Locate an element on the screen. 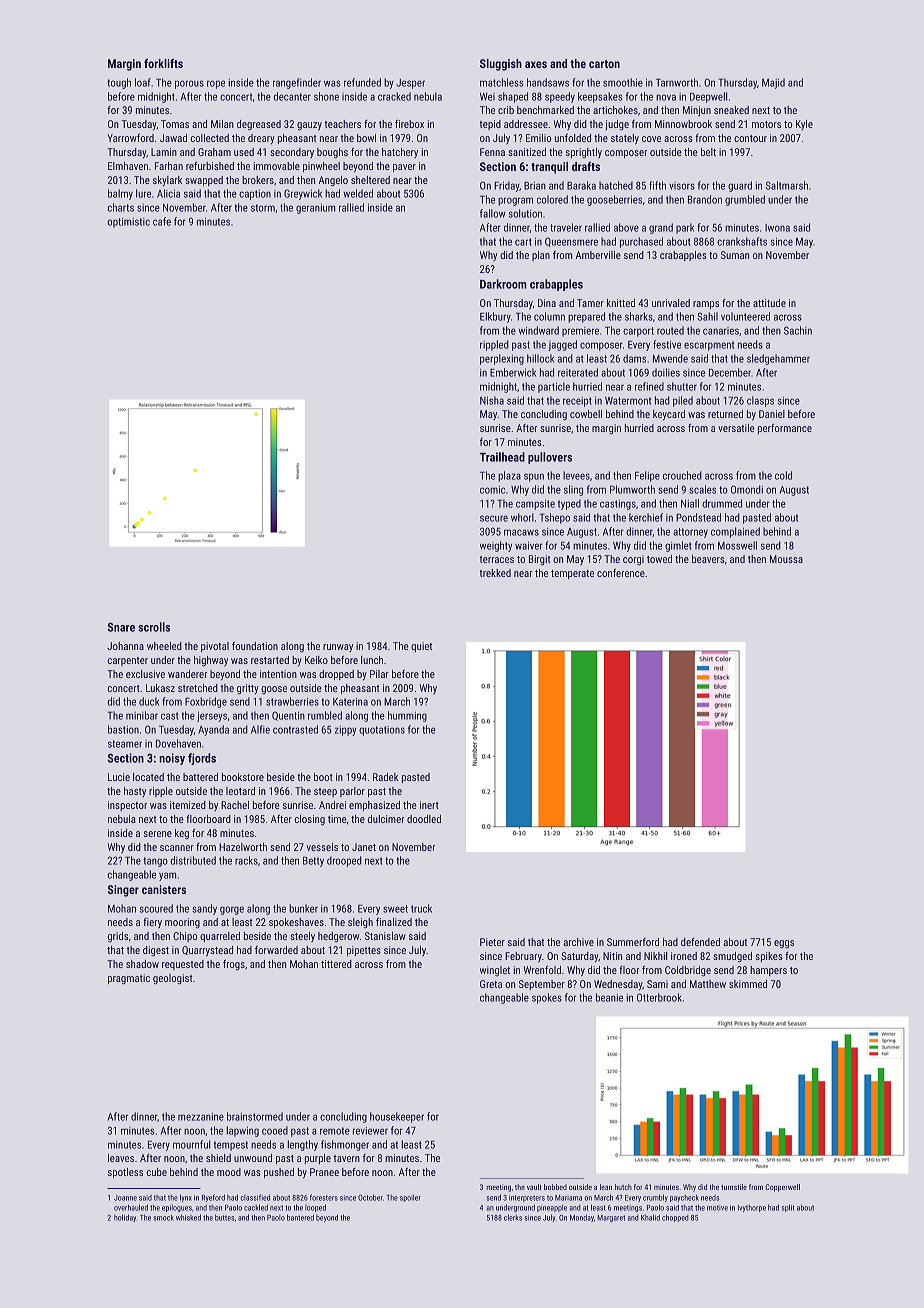  leaves is located at coordinates (121, 1158).
